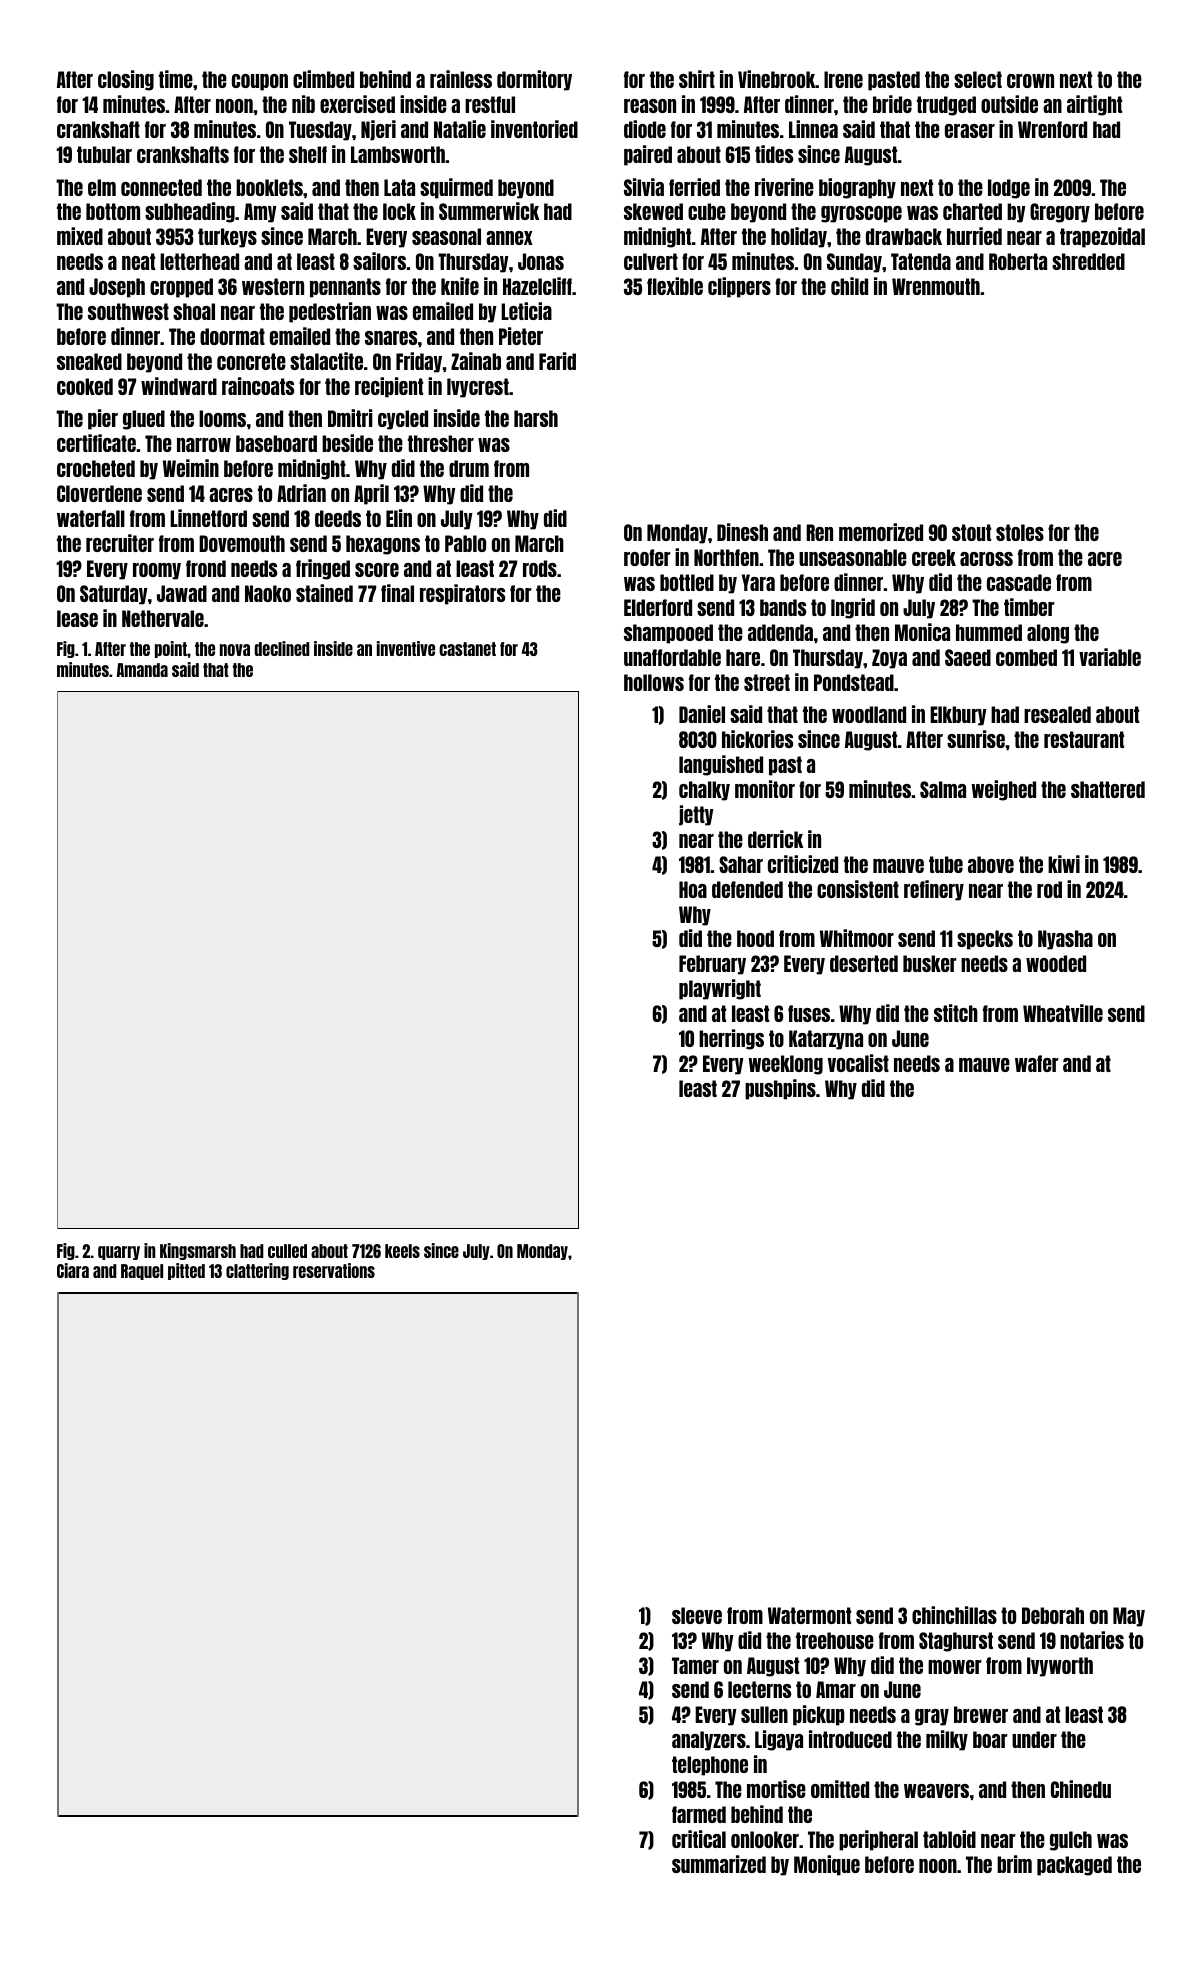  I want to click on farmed, so click(699, 1814).
